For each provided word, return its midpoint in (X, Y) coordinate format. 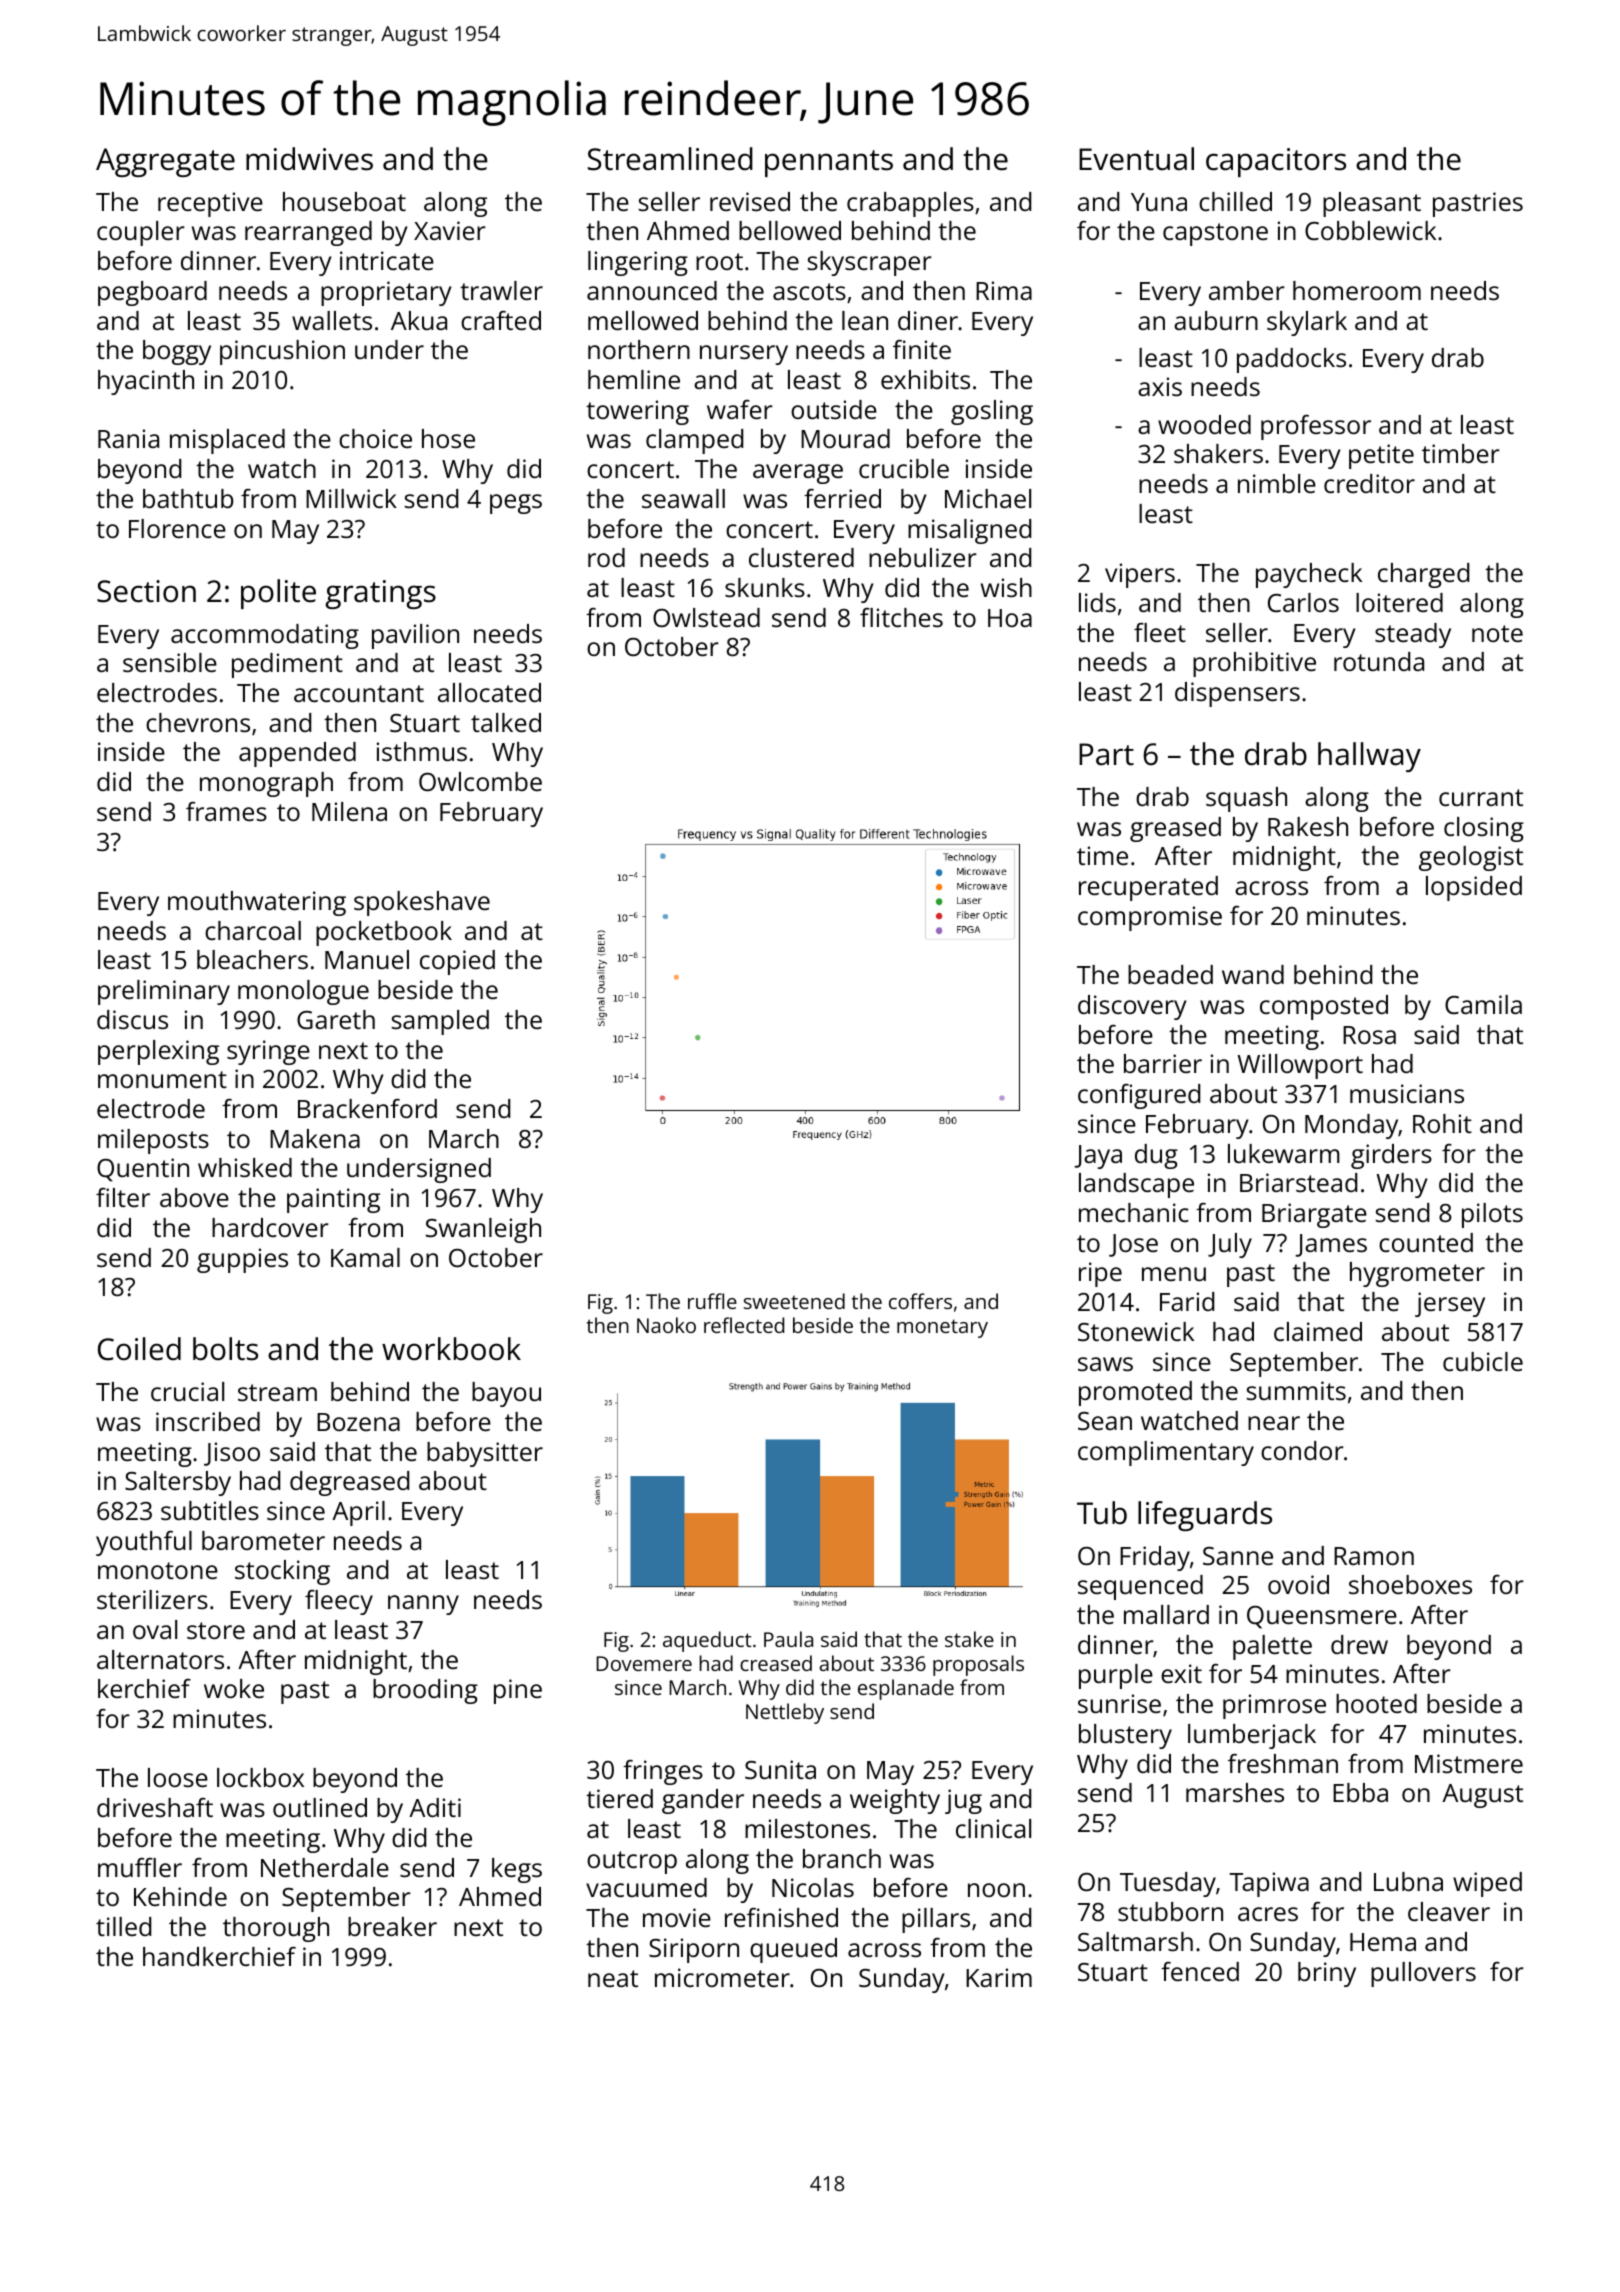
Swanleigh (483, 1230)
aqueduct (707, 1641)
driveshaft (155, 1807)
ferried (842, 498)
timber (1461, 453)
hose (448, 438)
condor (1302, 1450)
